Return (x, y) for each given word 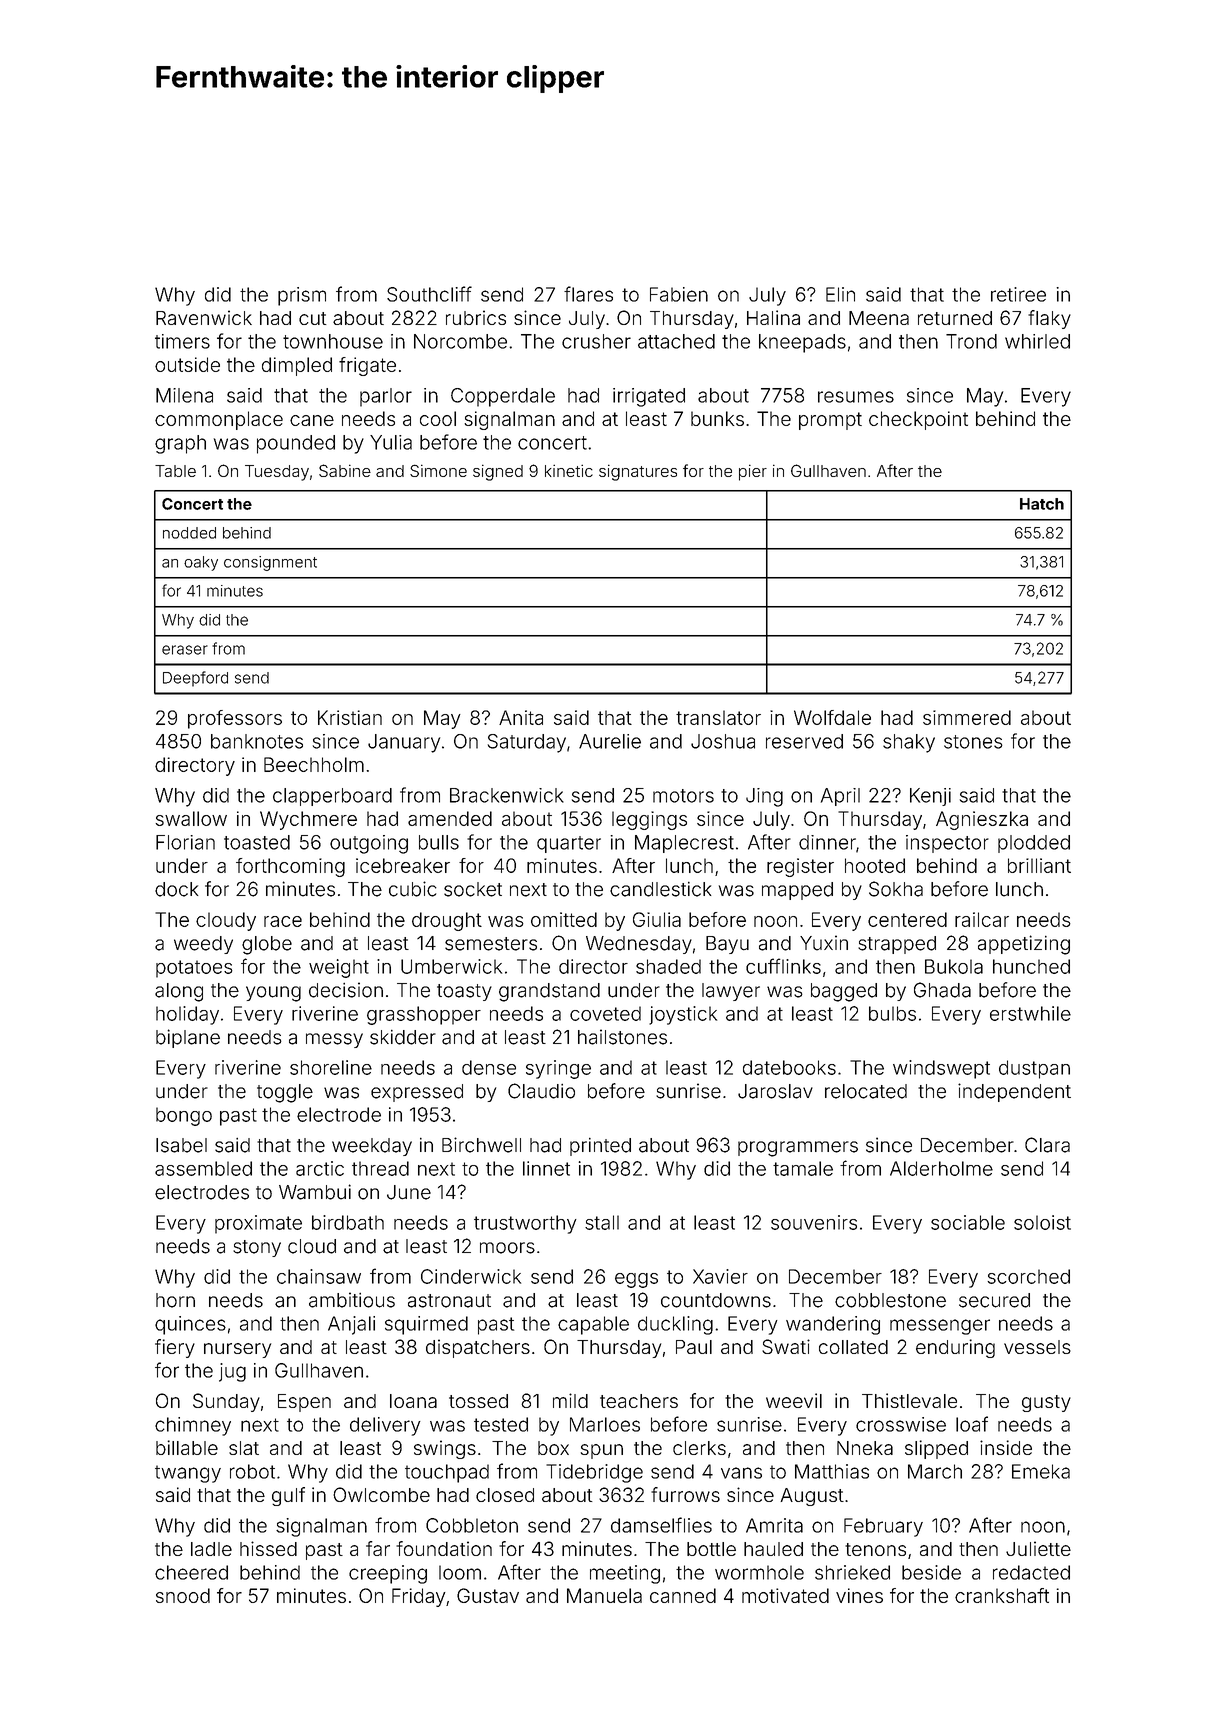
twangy (188, 1474)
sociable (968, 1222)
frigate (367, 366)
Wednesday (639, 945)
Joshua (723, 741)
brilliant (1039, 865)
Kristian (350, 717)
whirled (1037, 341)
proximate (258, 1224)
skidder (403, 1037)
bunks (717, 418)
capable (593, 1325)
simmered (967, 717)
